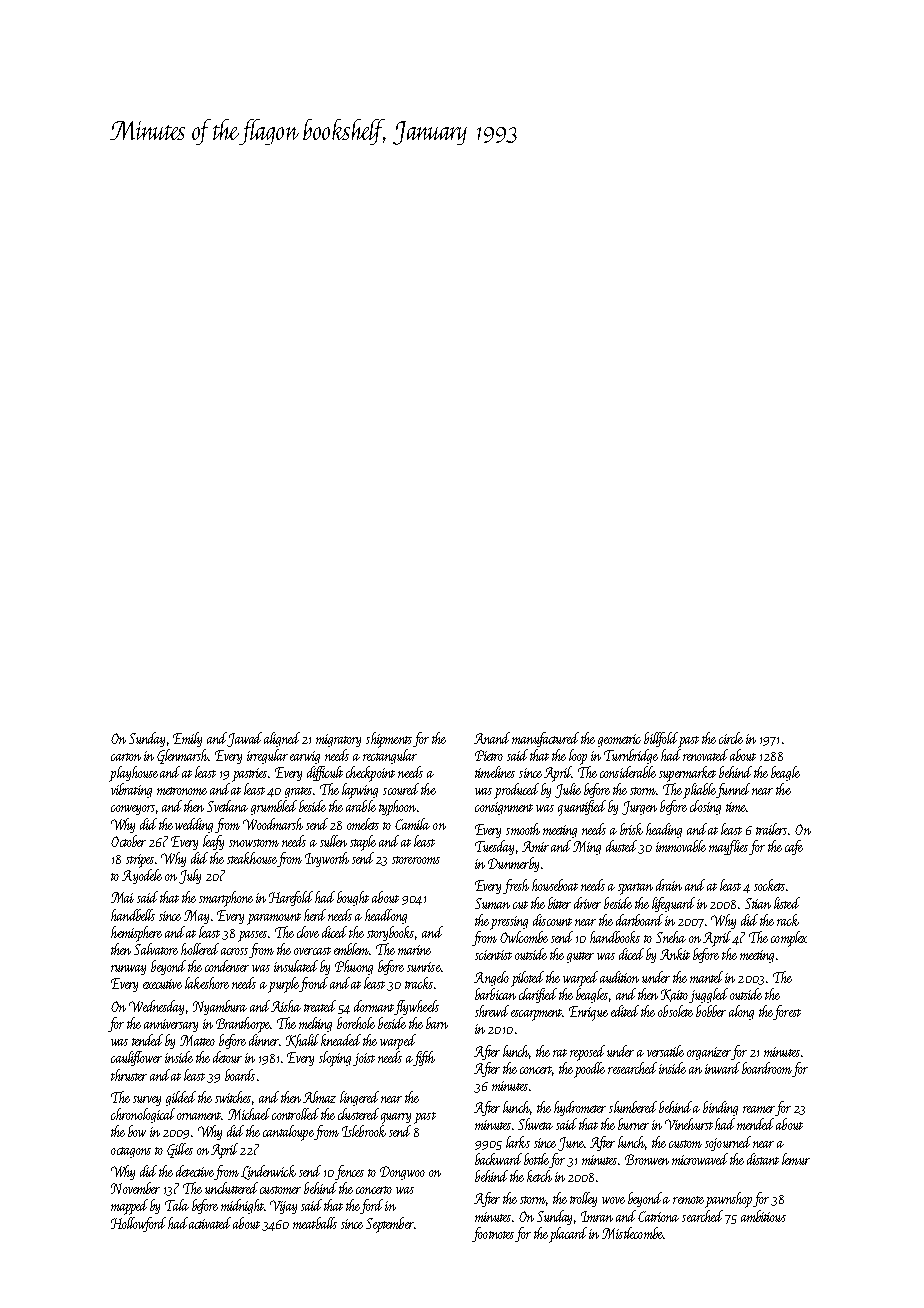  I want to click on Vijay, so click(283, 1207).
